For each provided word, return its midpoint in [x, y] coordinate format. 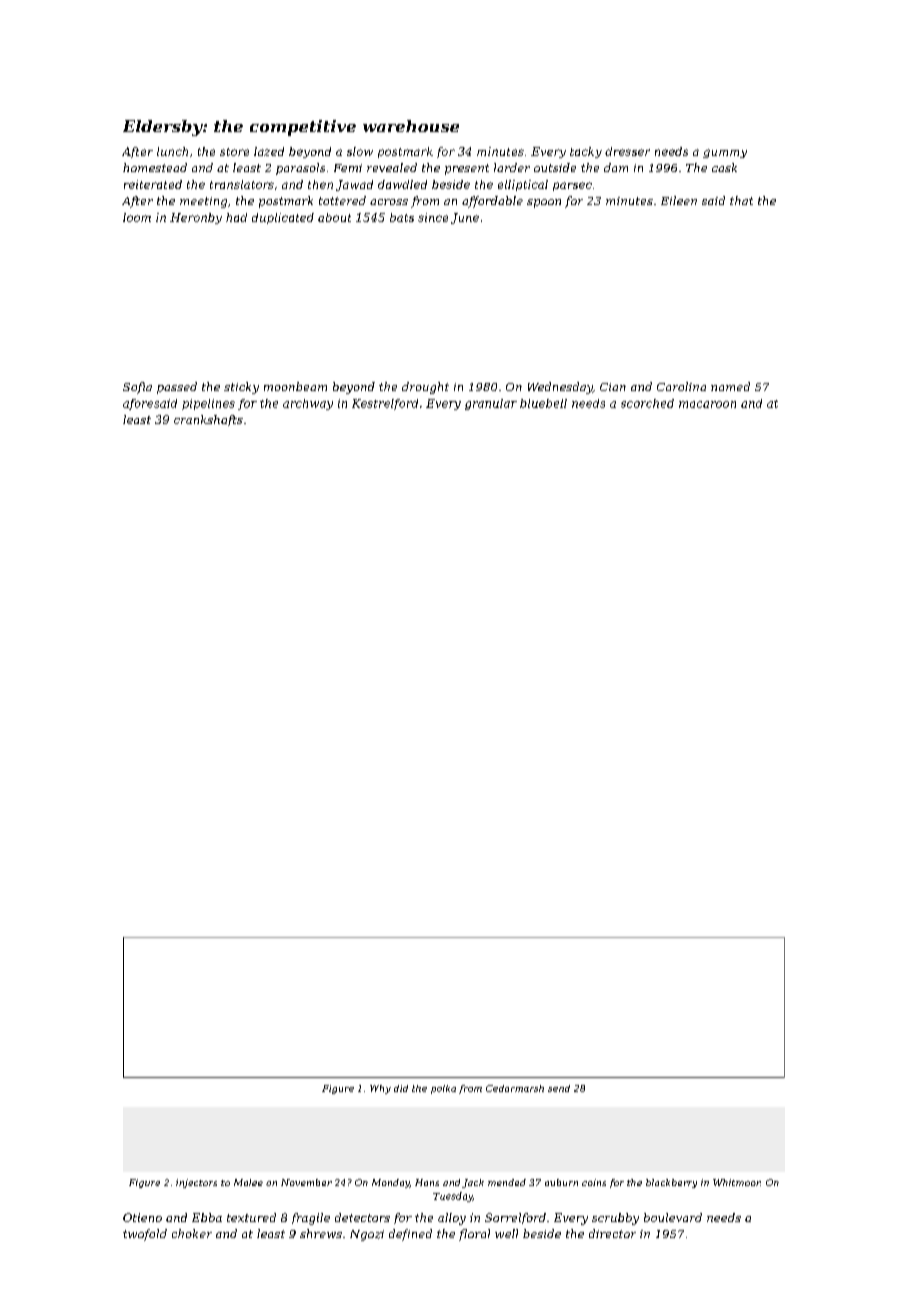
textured [251, 1217]
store [234, 152]
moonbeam [295, 386]
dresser [627, 151]
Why [380, 1089]
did [401, 1088]
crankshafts [208, 420]
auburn [561, 1182]
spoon [544, 203]
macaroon [707, 404]
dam [616, 167]
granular [491, 404]
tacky [586, 152]
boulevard [673, 1217]
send [559, 1088]
